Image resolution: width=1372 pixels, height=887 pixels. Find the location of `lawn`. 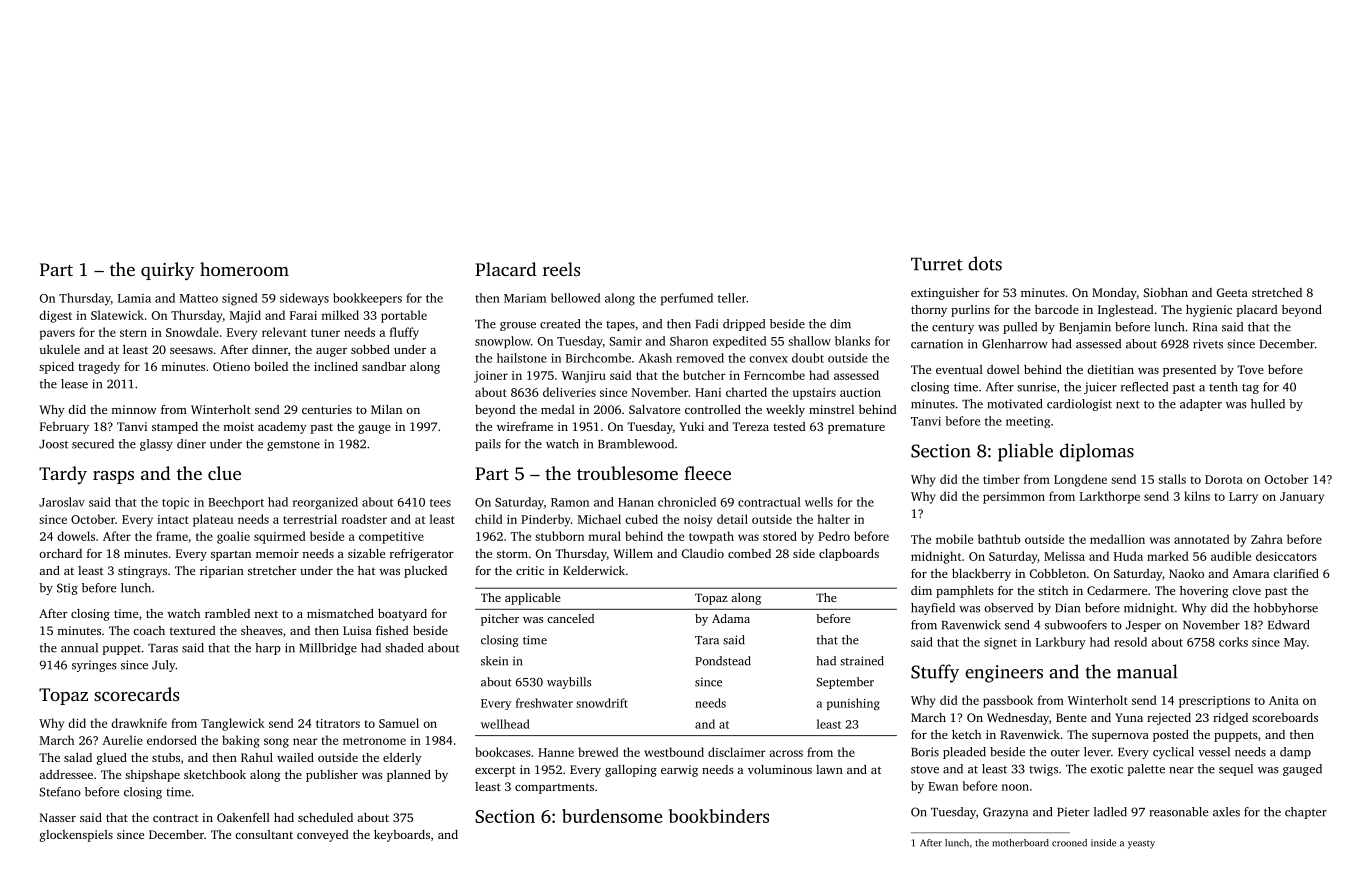

lawn is located at coordinates (829, 769).
